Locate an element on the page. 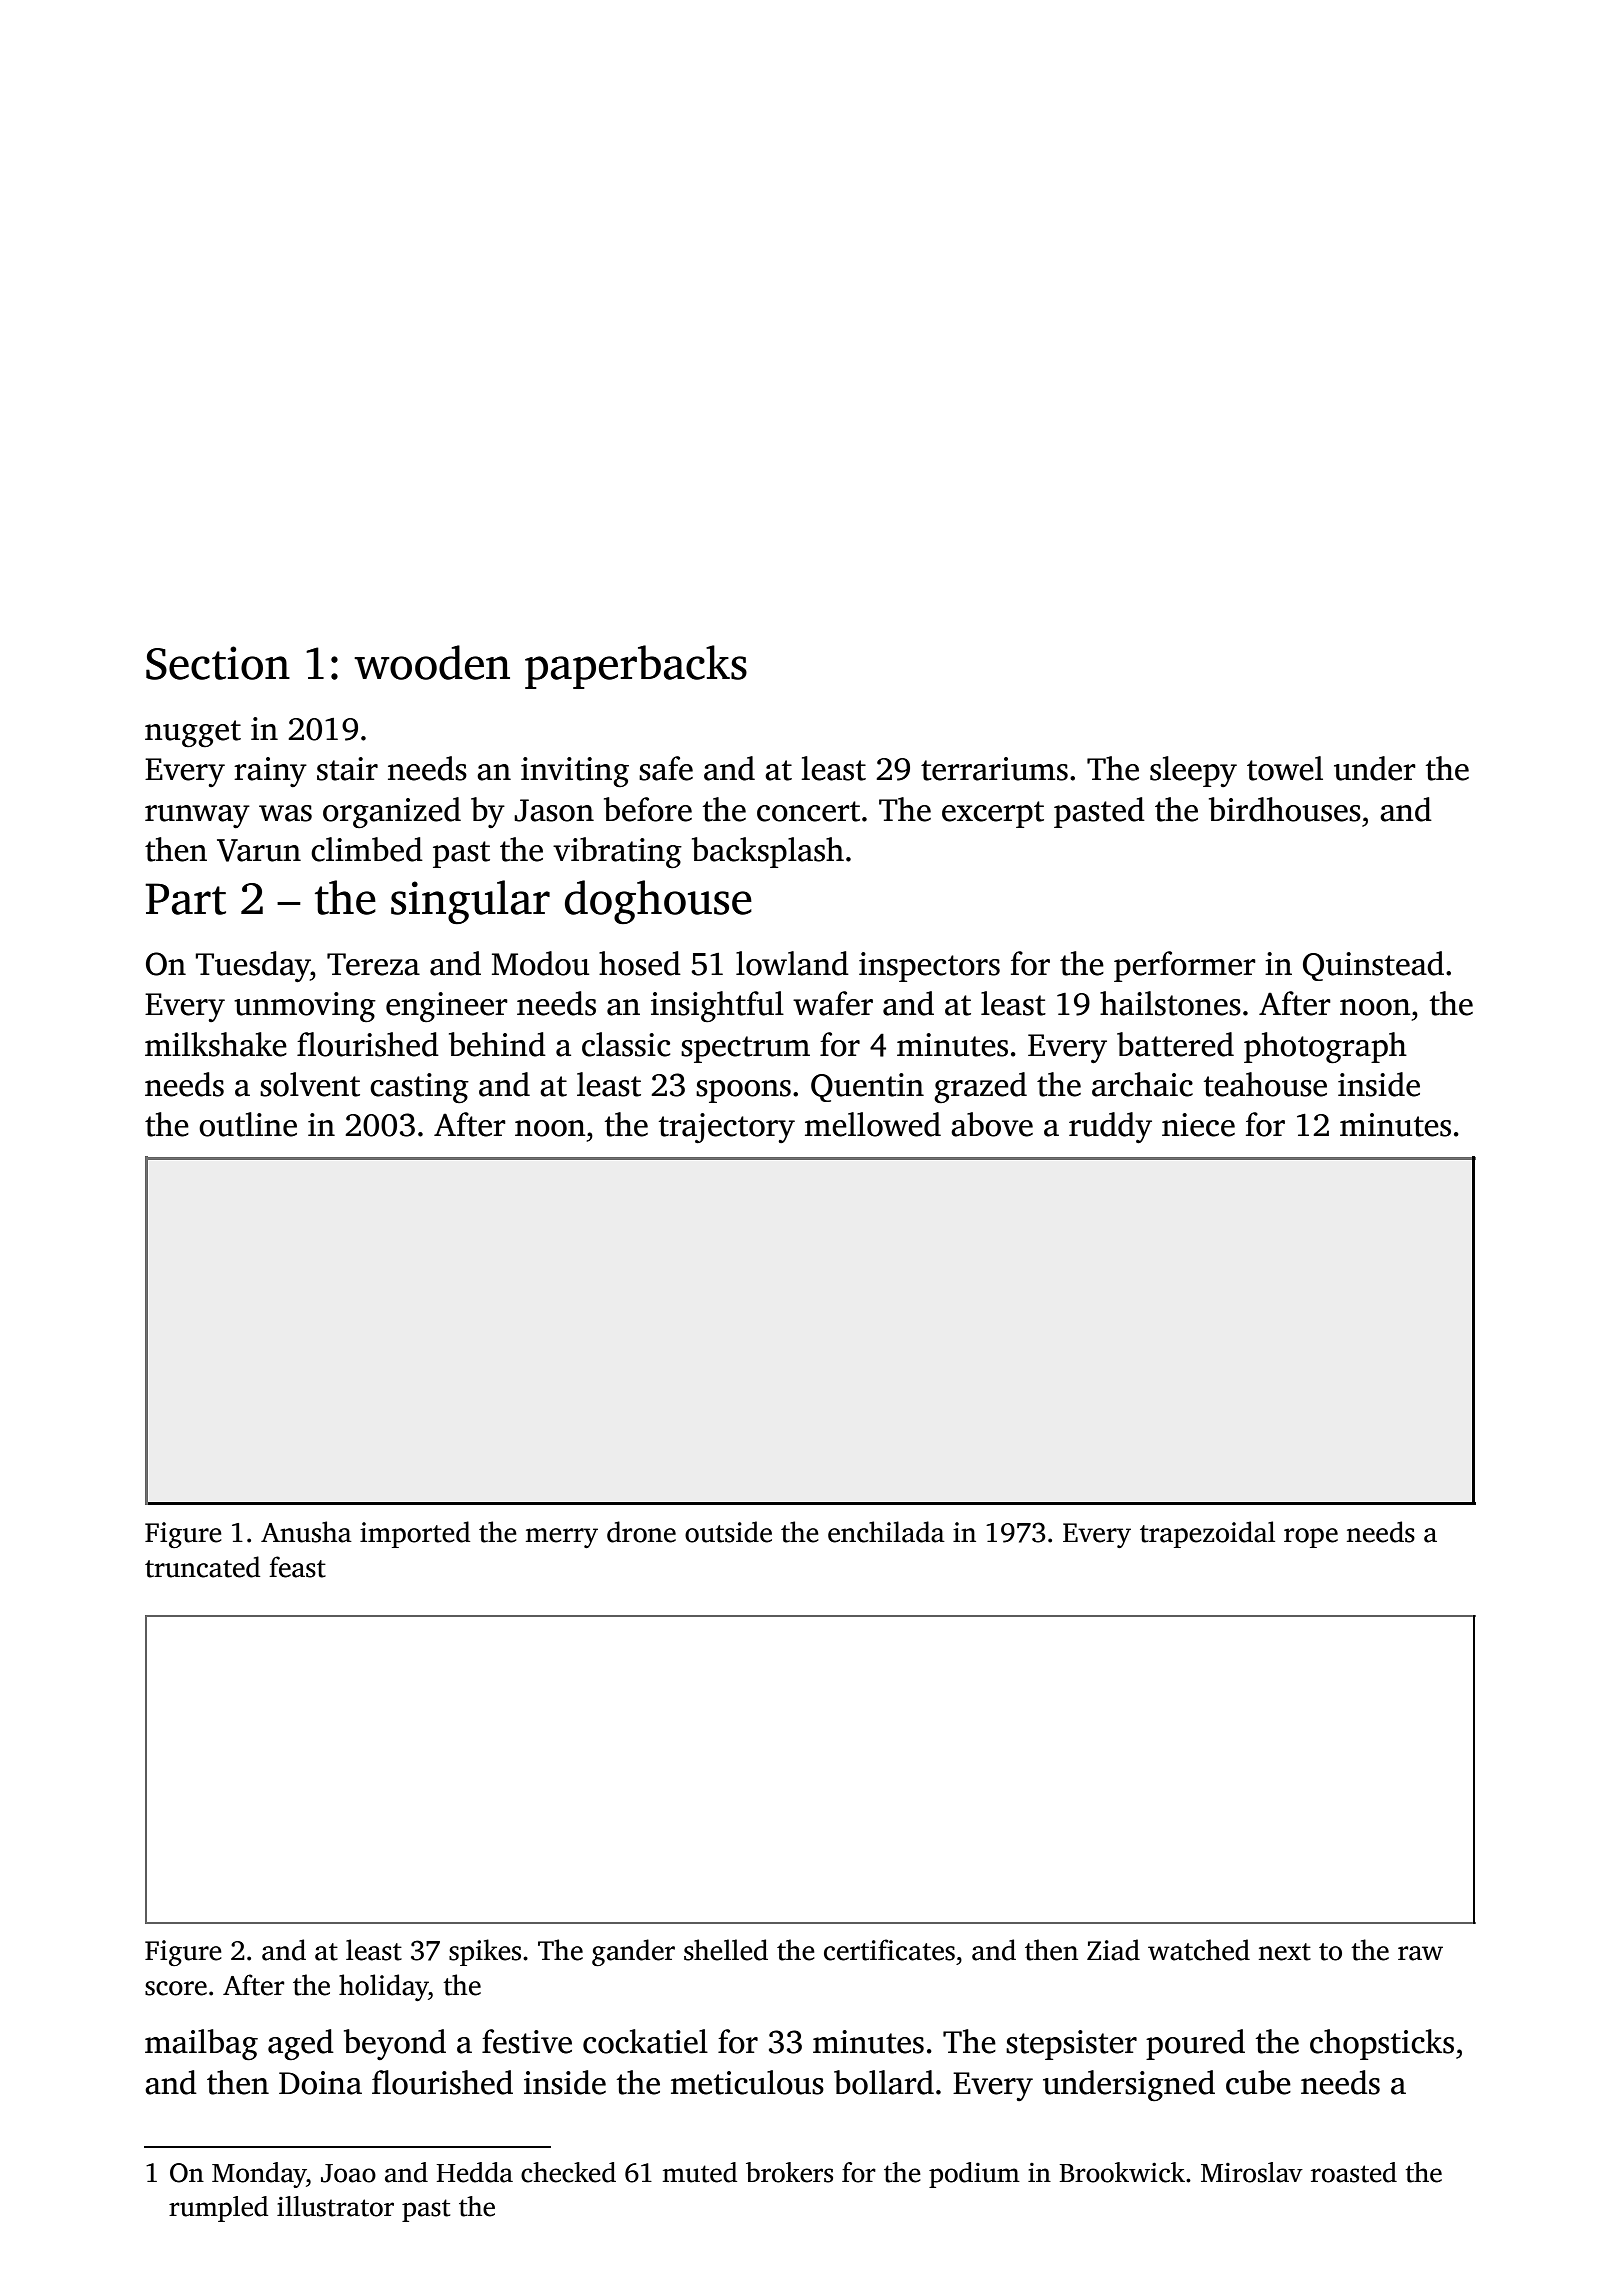  podium is located at coordinates (974, 2175).
